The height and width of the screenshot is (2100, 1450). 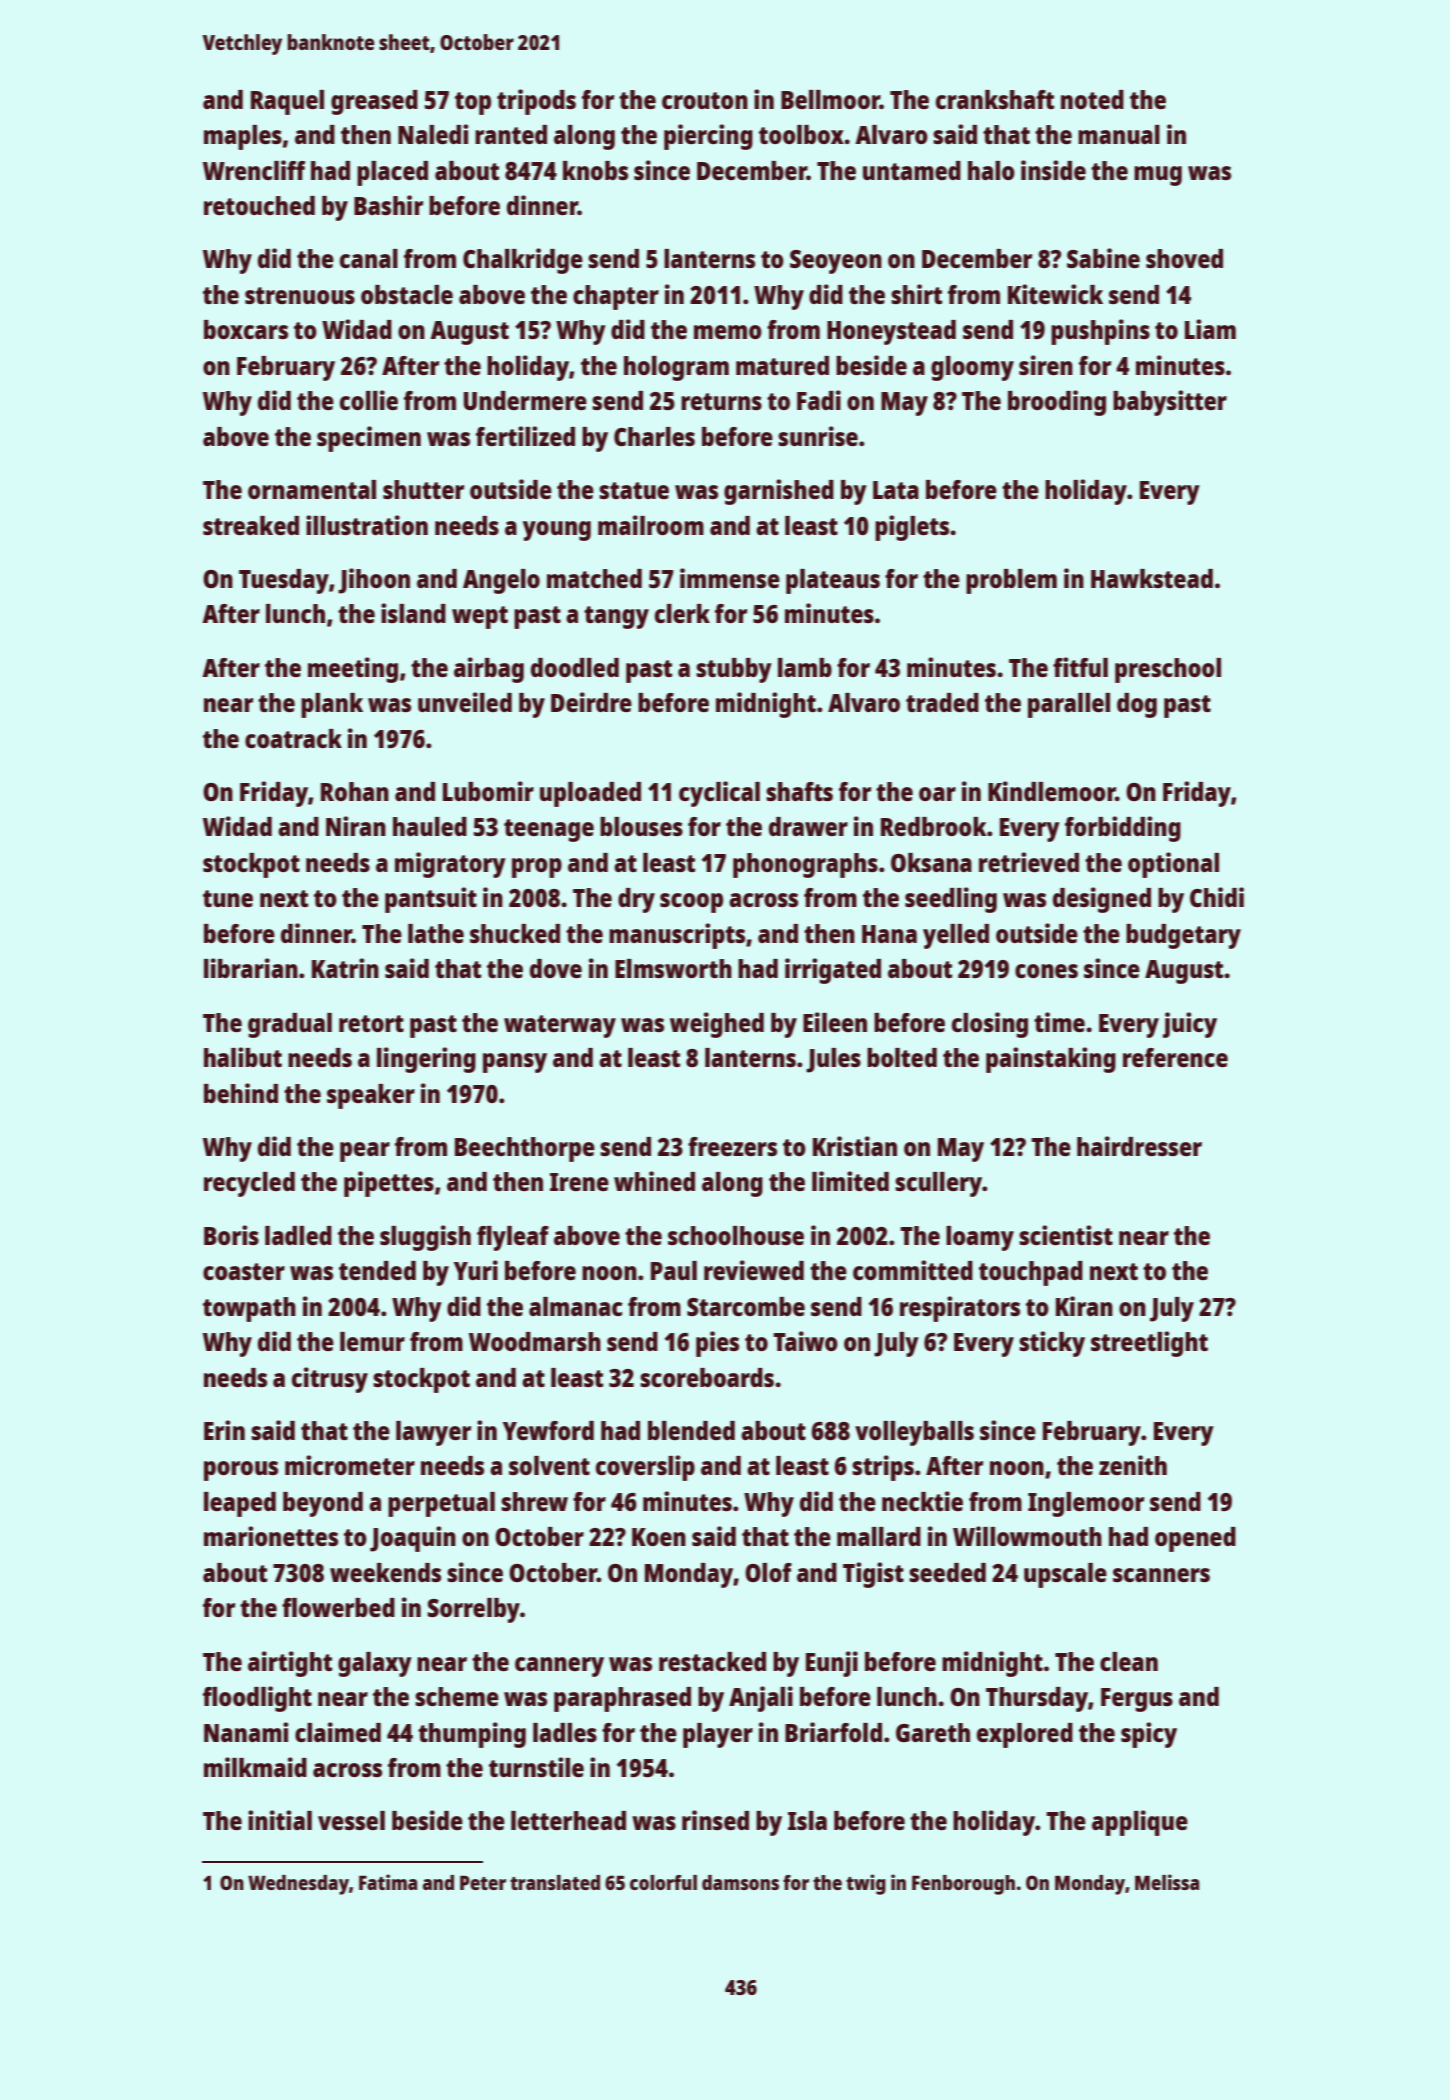 What do you see at coordinates (889, 934) in the screenshot?
I see `Hana` at bounding box center [889, 934].
